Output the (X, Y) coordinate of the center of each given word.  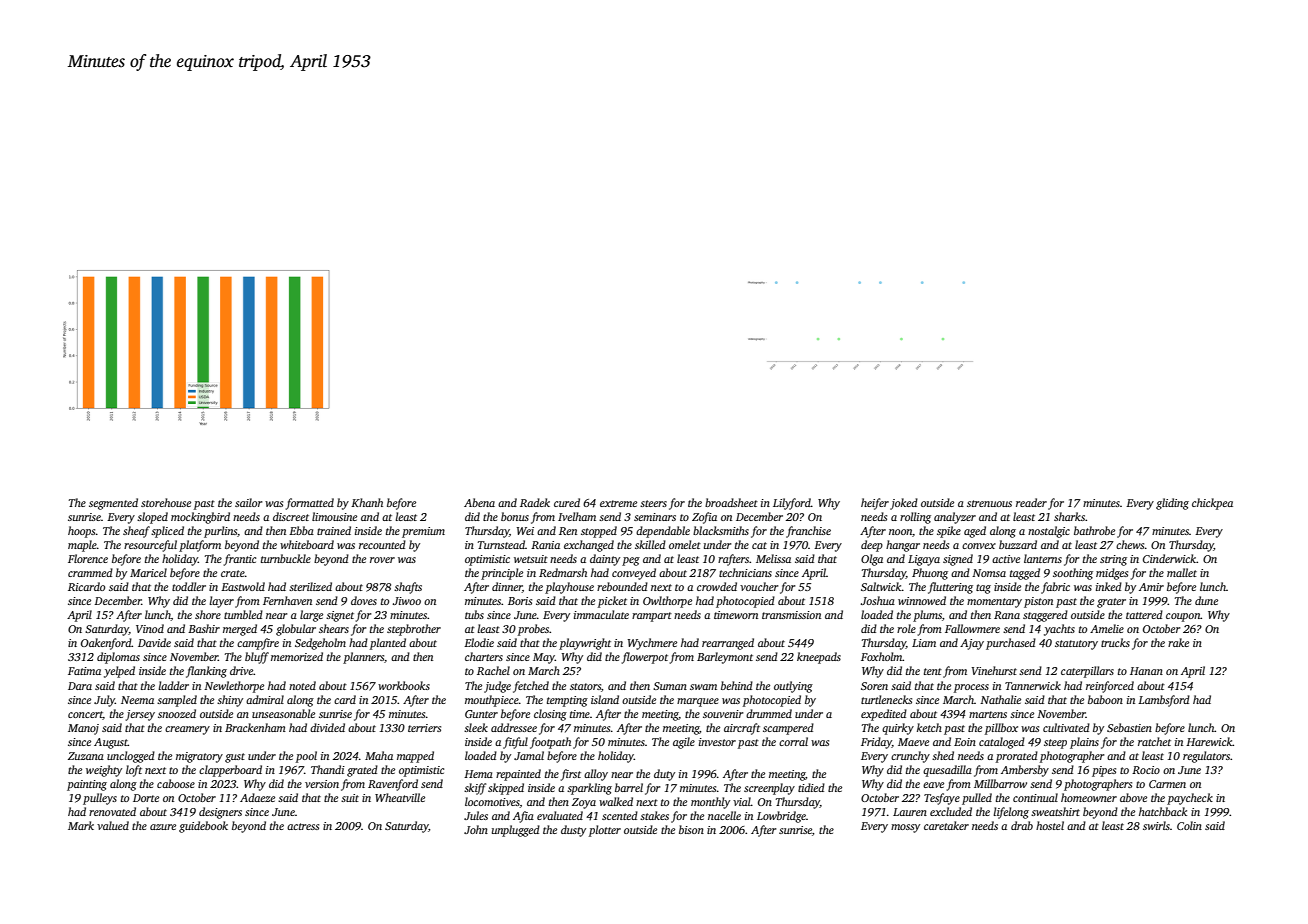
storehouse (166, 502)
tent (933, 671)
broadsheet (731, 502)
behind (737, 685)
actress (303, 826)
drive (242, 670)
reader (1031, 502)
